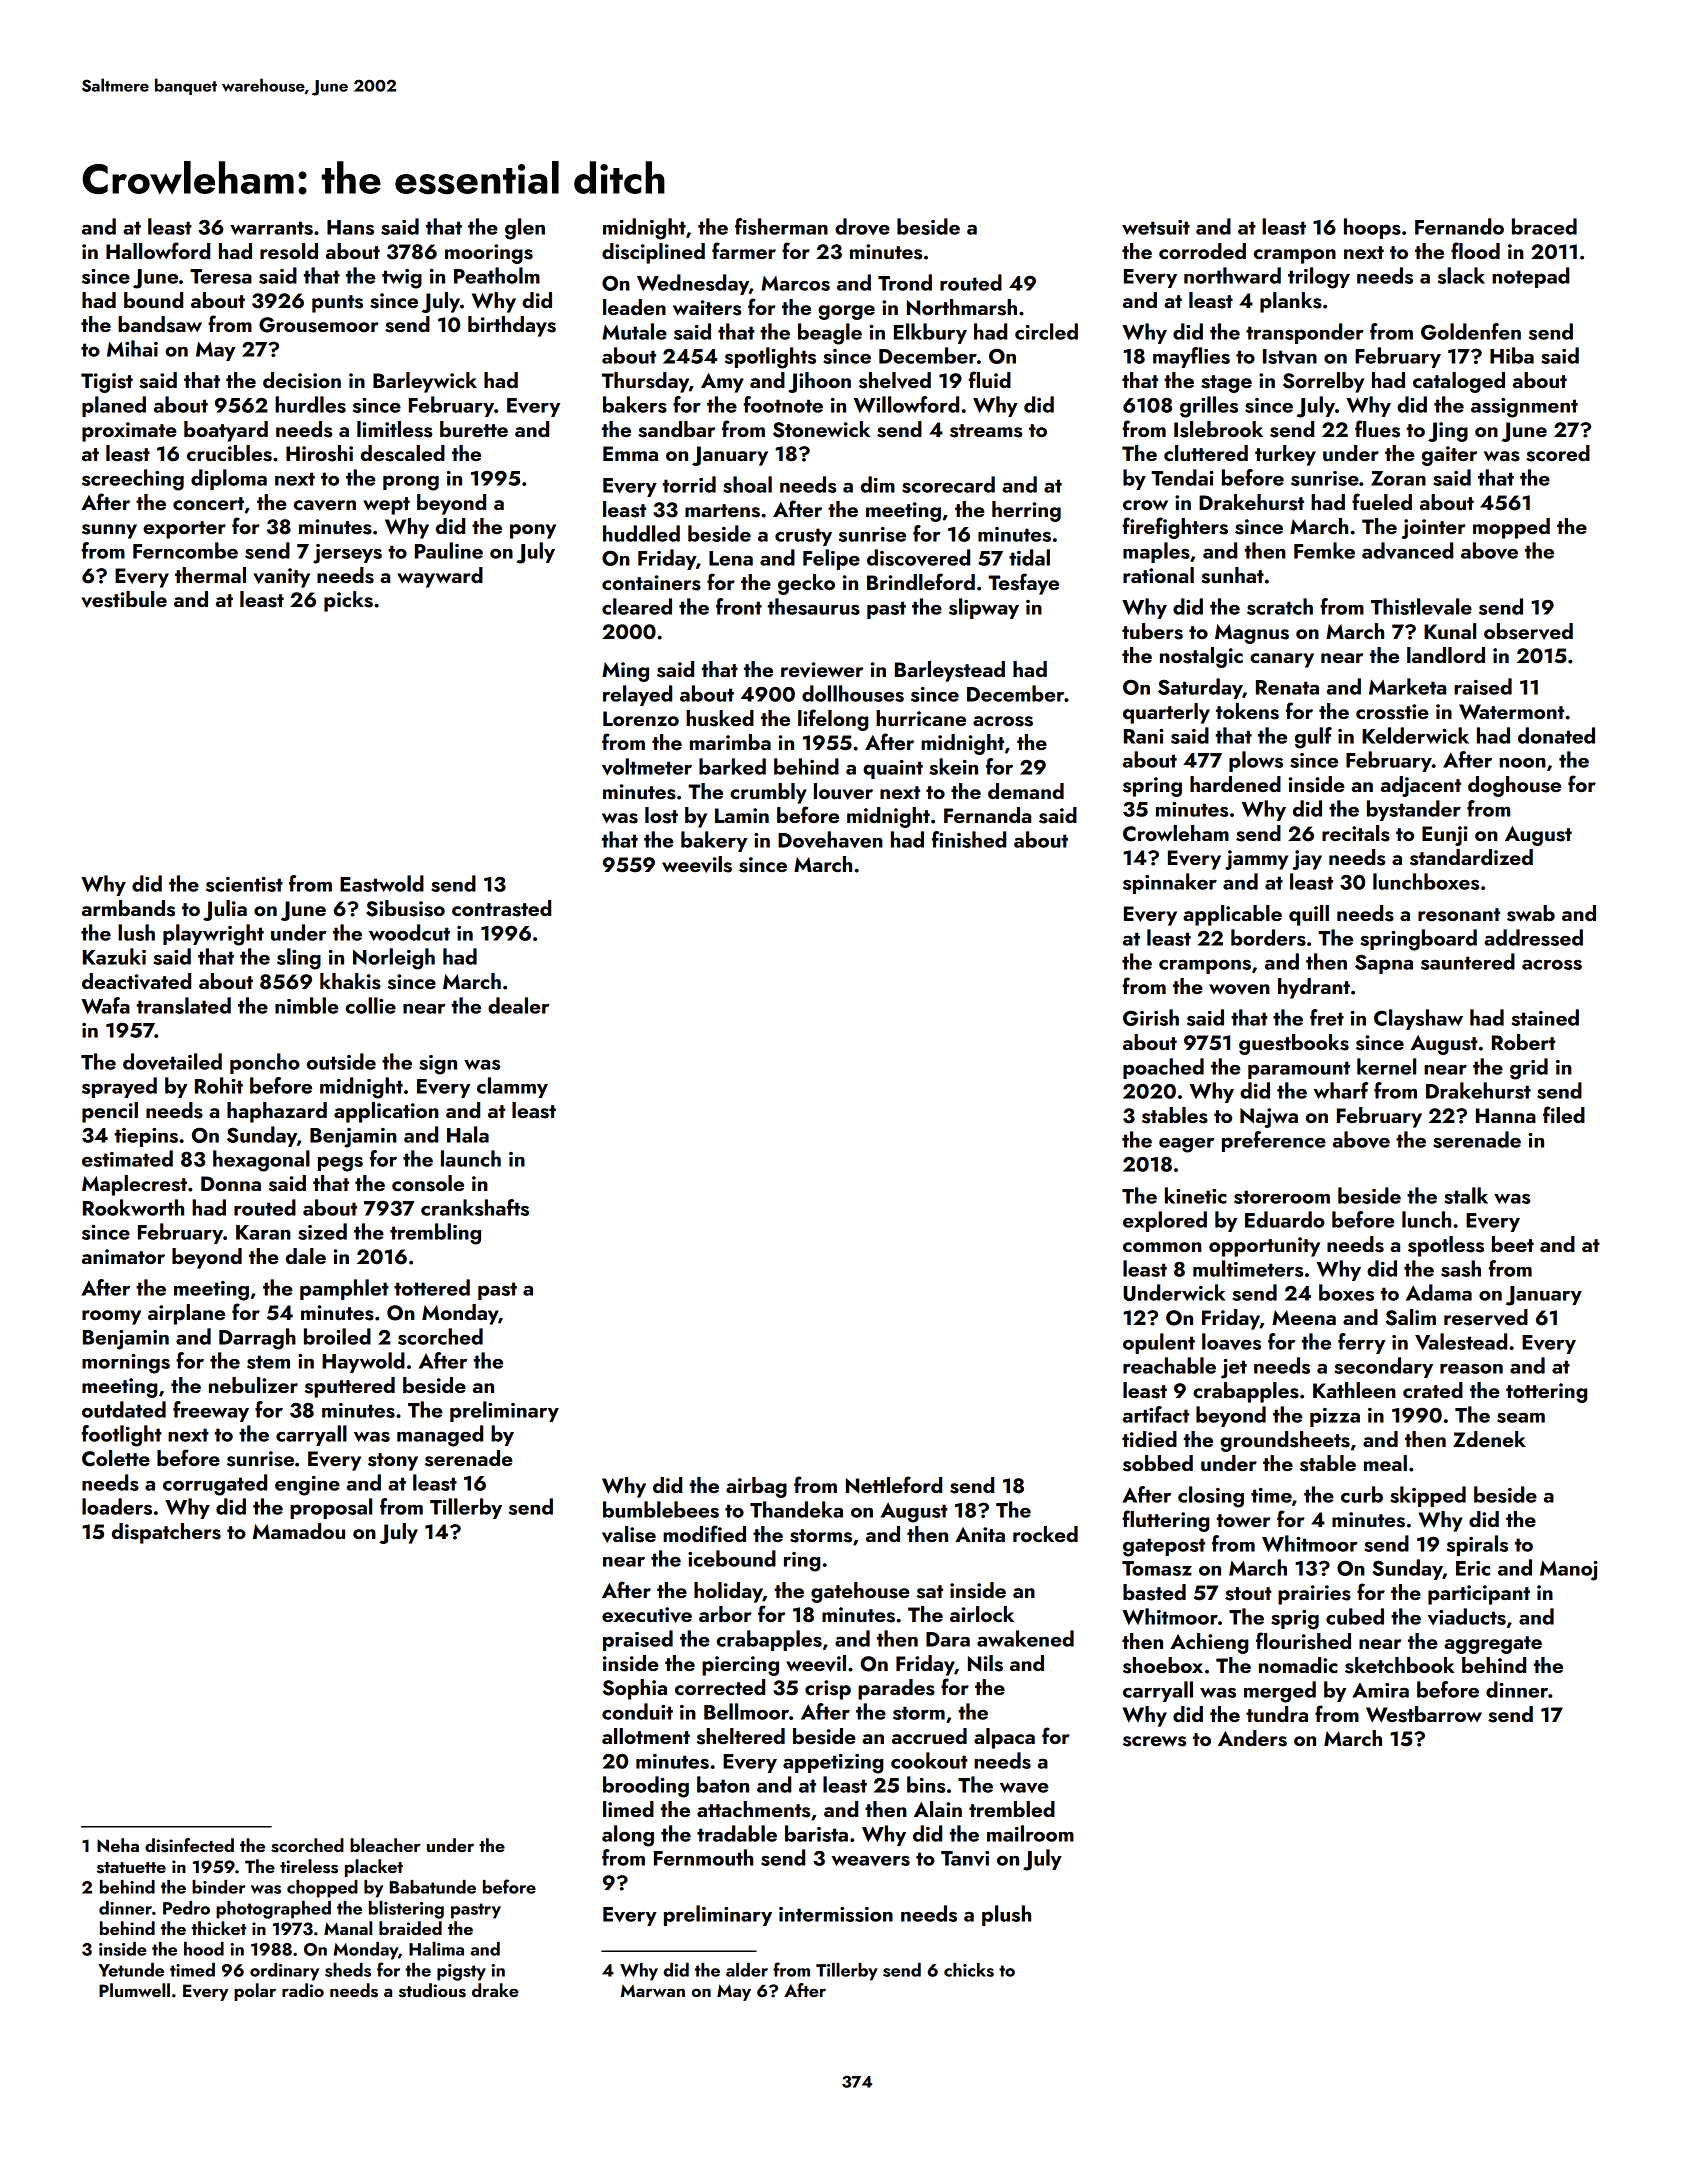  Describe the element at coordinates (128, 908) in the document. I see `armbands` at that location.
